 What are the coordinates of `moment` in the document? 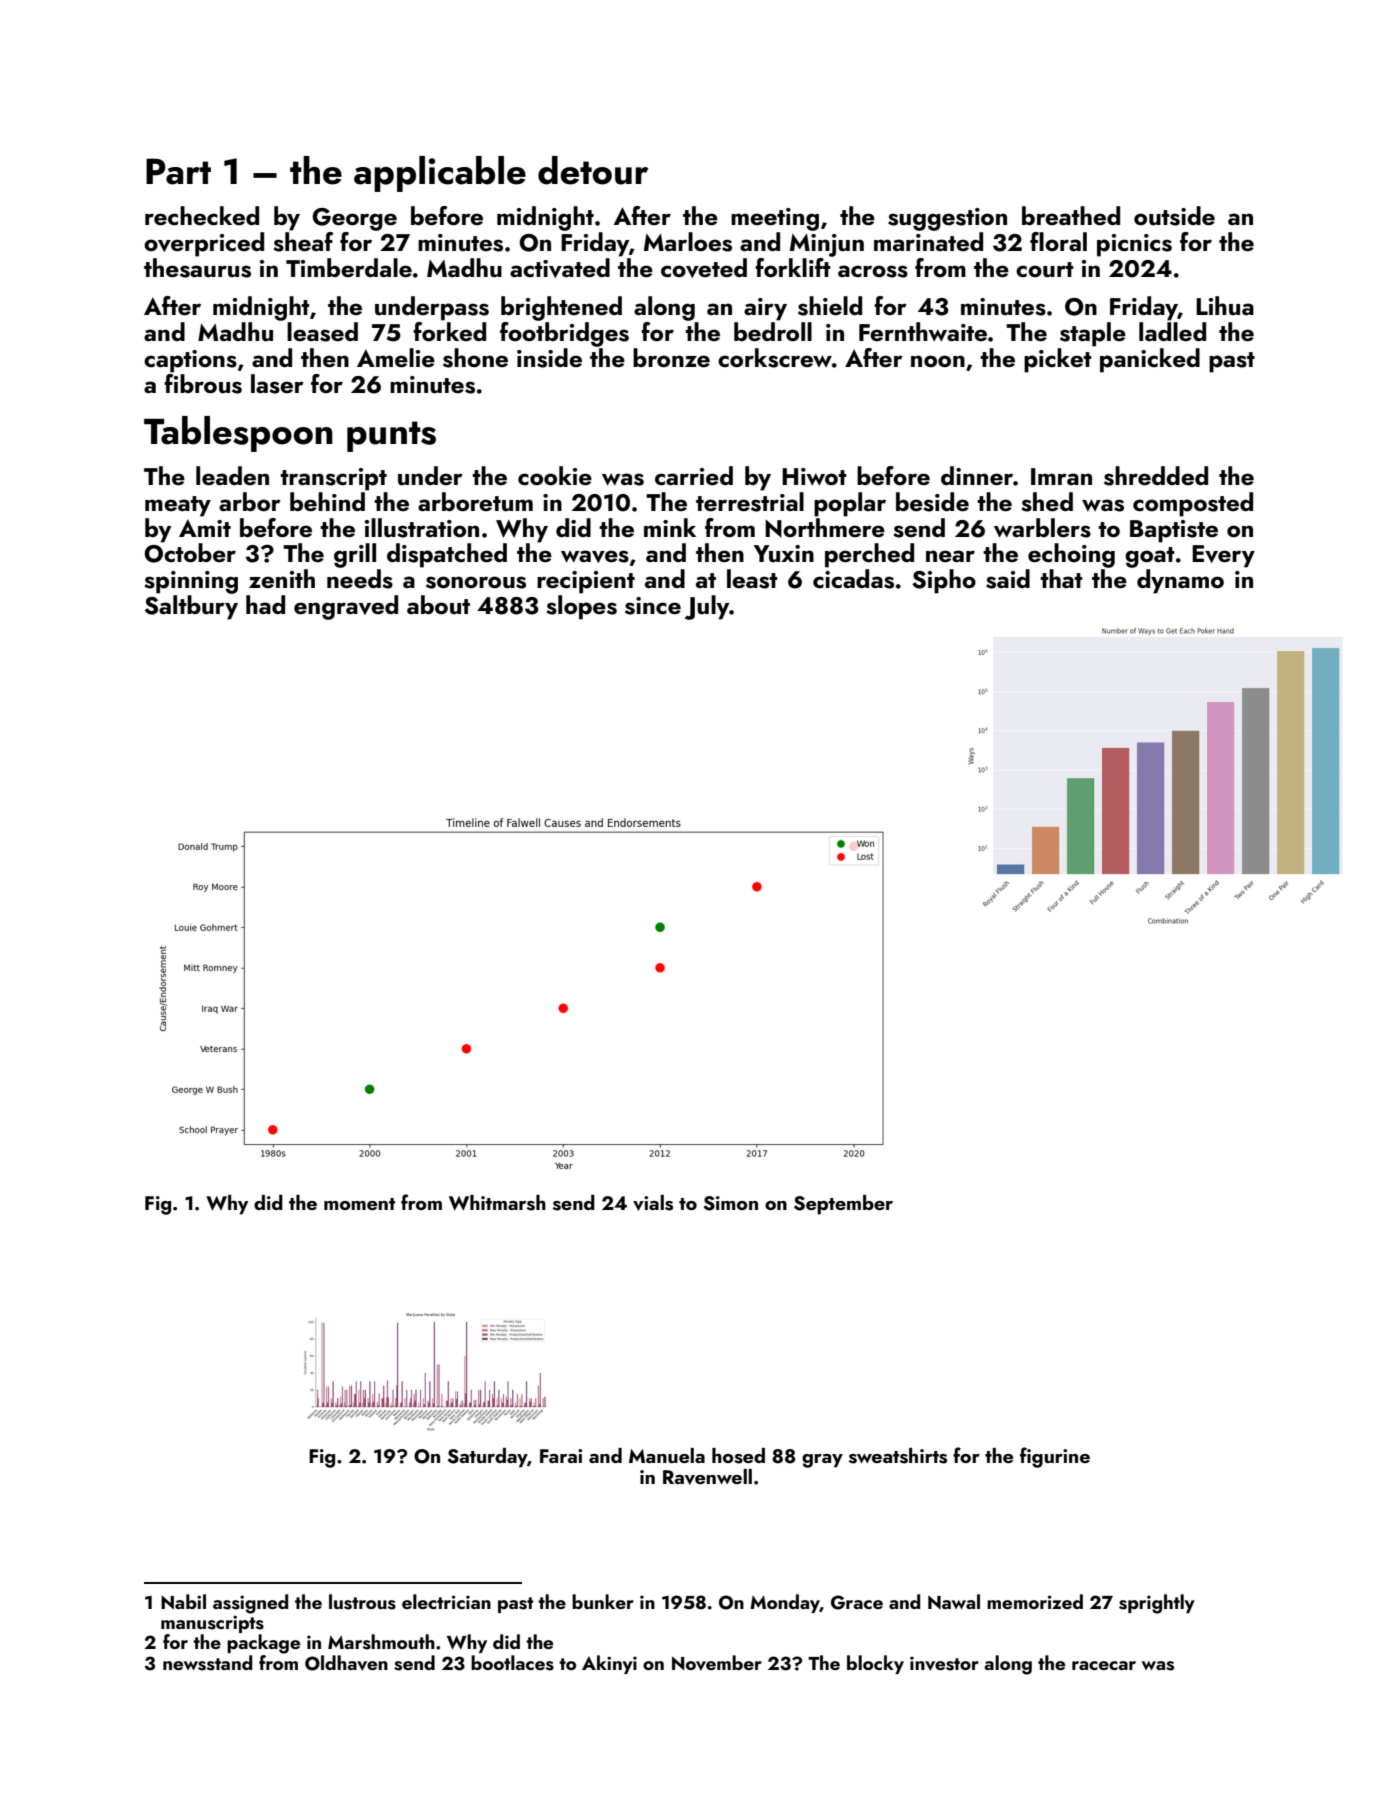 It's located at (359, 1204).
